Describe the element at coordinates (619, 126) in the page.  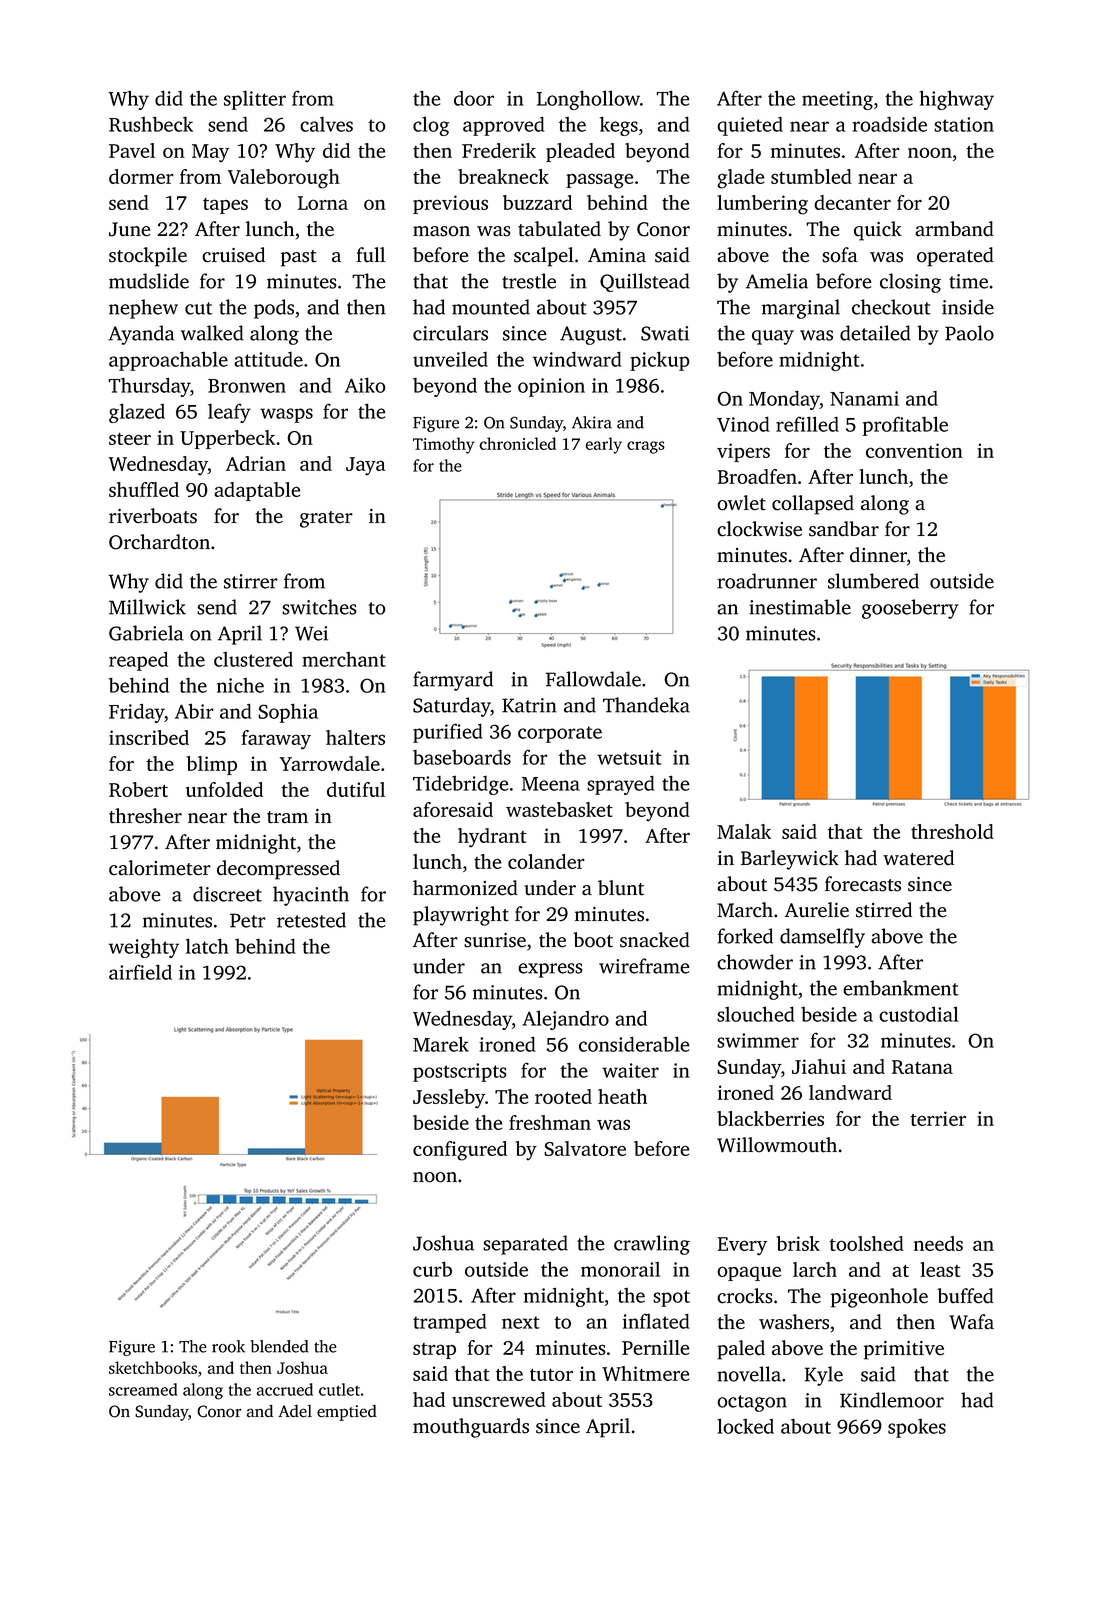
I see `kegs` at that location.
